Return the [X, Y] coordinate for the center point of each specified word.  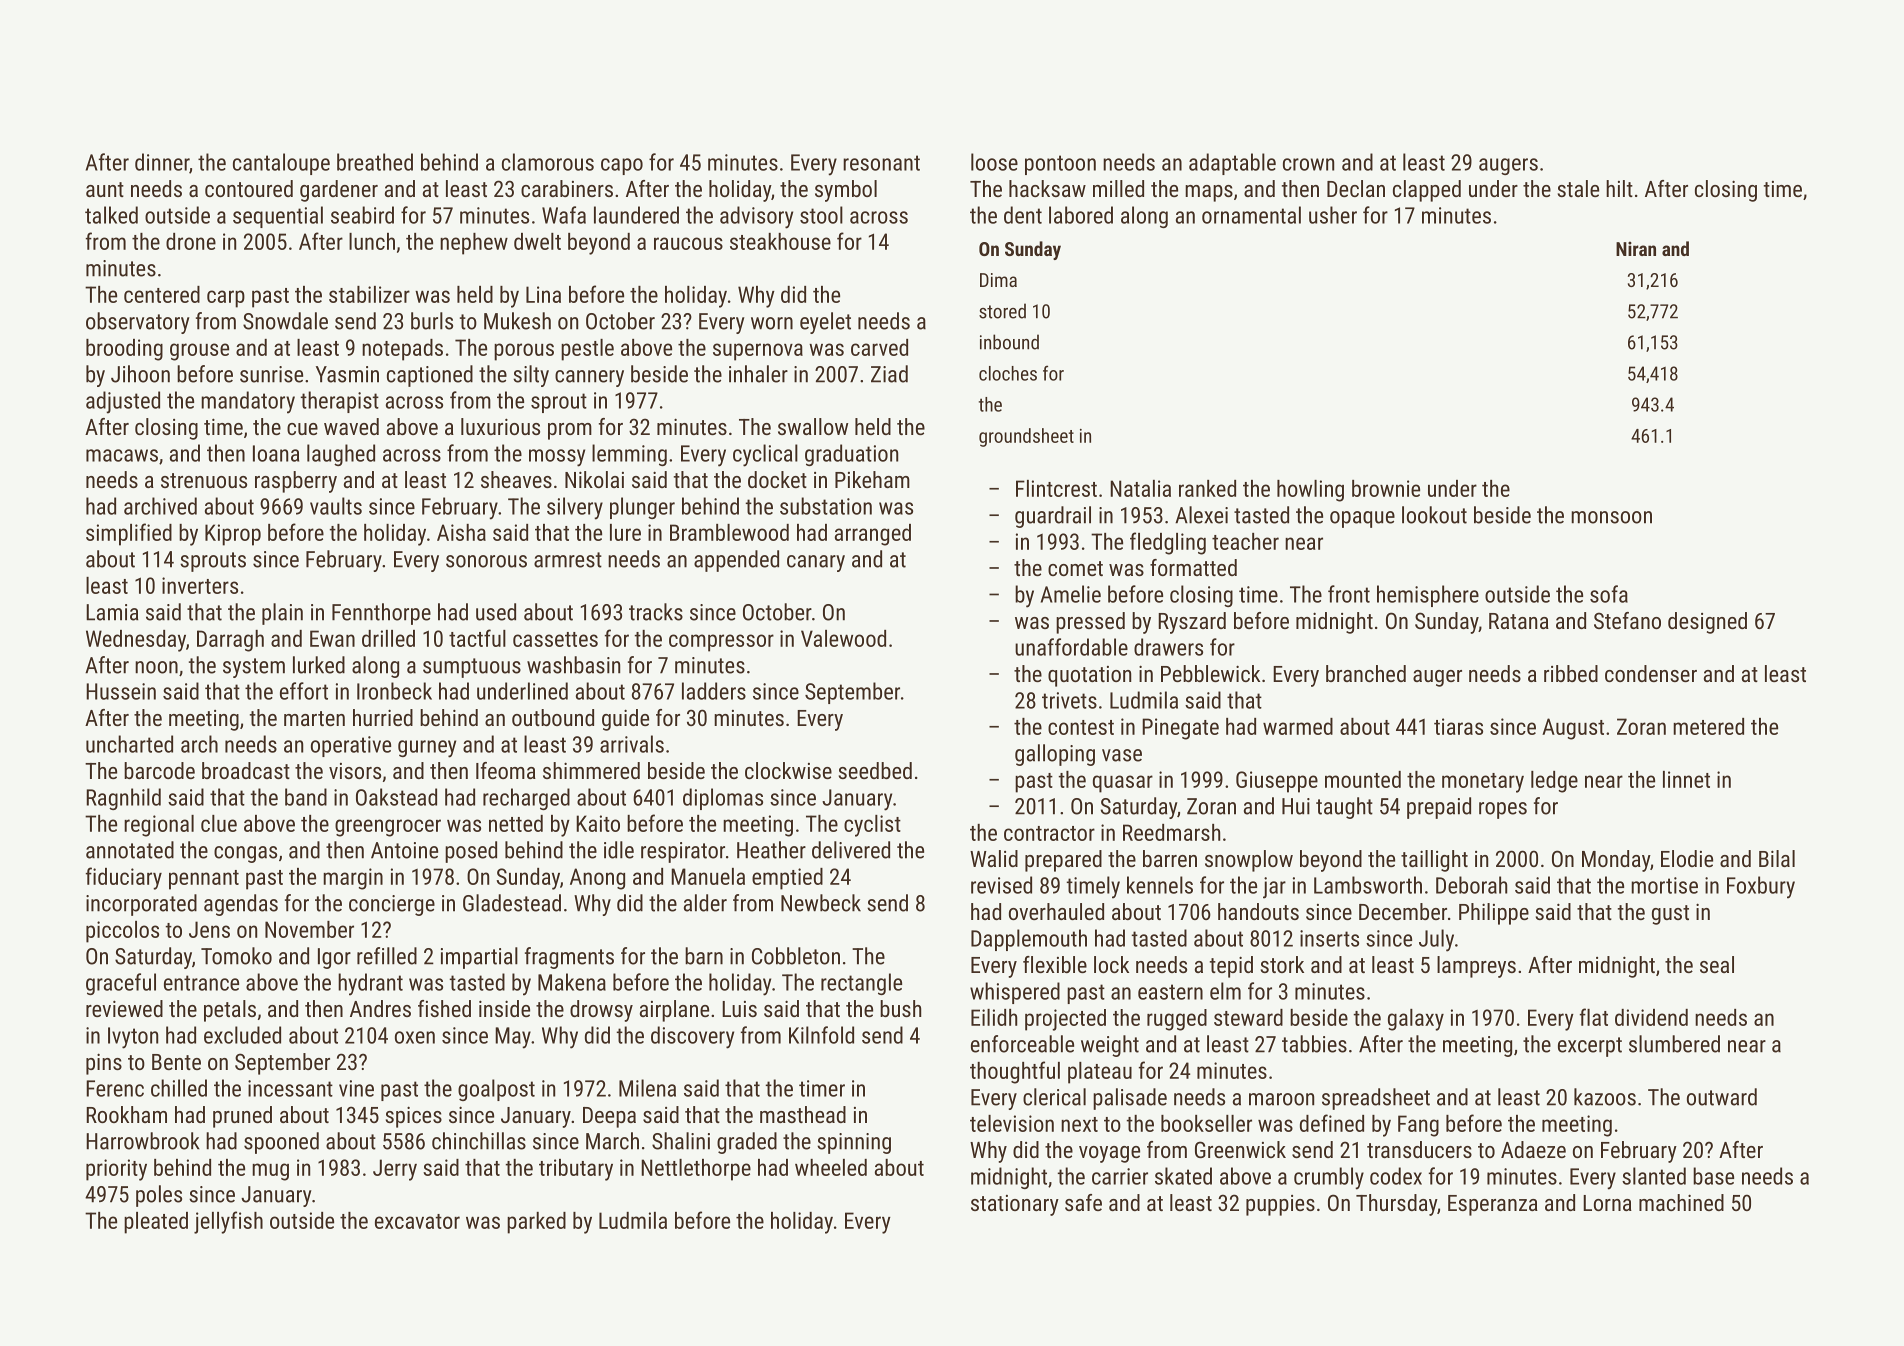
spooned [281, 1143]
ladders [714, 691]
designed [1707, 623]
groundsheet [1026, 437]
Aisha [461, 532]
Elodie [1687, 858]
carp [226, 299]
